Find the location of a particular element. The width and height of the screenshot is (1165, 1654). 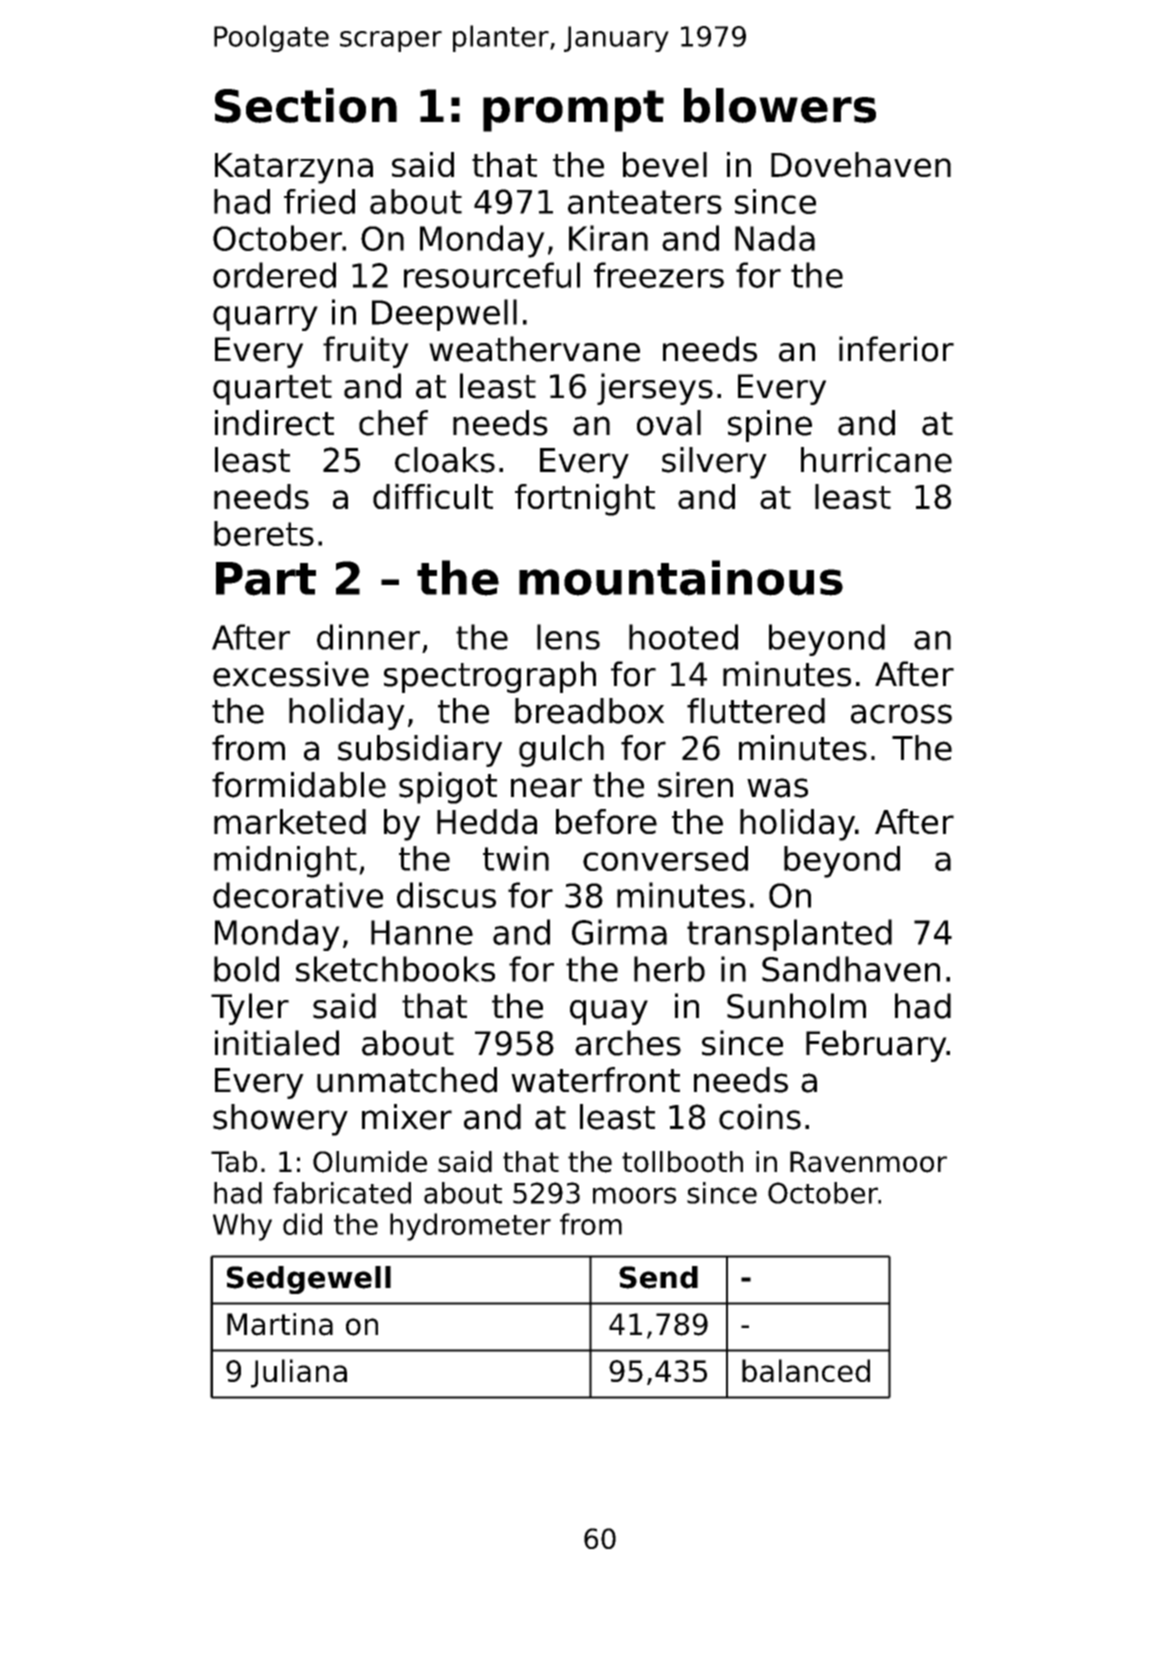

Section is located at coordinates (306, 105).
